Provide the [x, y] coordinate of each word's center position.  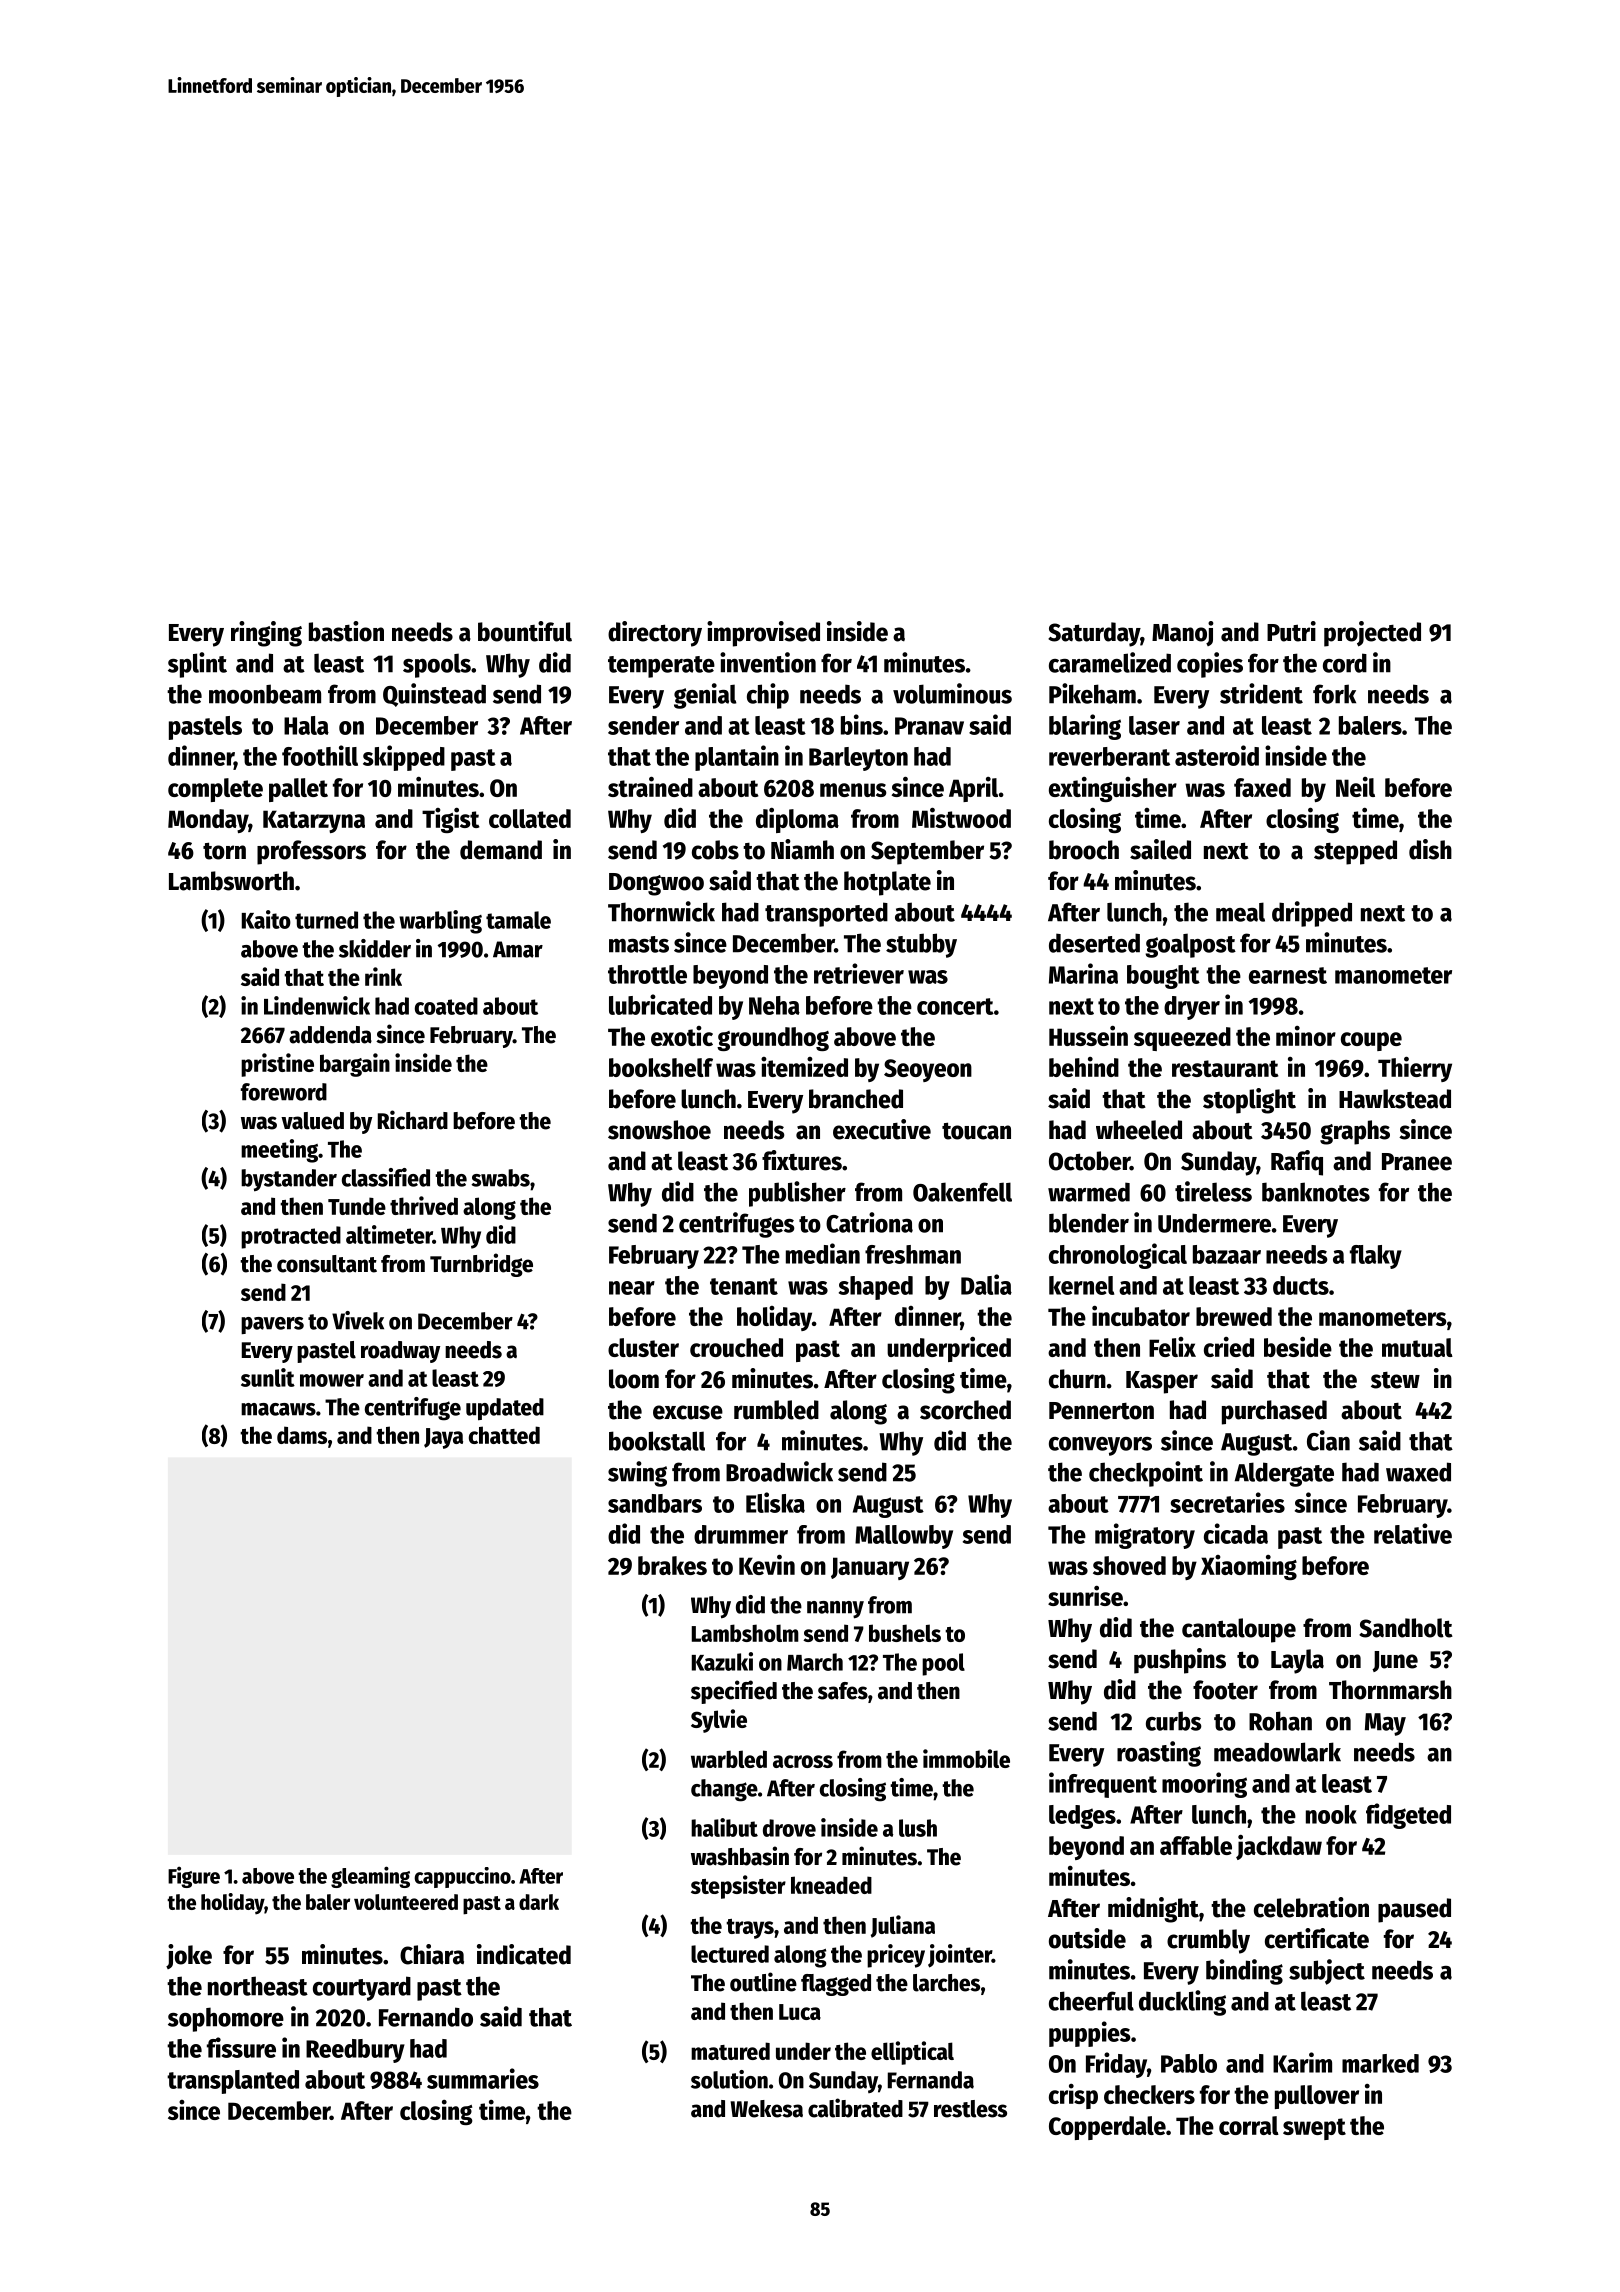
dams [302, 1435]
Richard [413, 1120]
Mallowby [904, 1537]
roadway [400, 1352]
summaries [483, 2078]
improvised [763, 634]
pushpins [1180, 1661]
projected [1372, 634]
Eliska [775, 1502]
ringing [266, 634]
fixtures [802, 1160]
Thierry [1415, 1069]
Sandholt [1406, 1628]
